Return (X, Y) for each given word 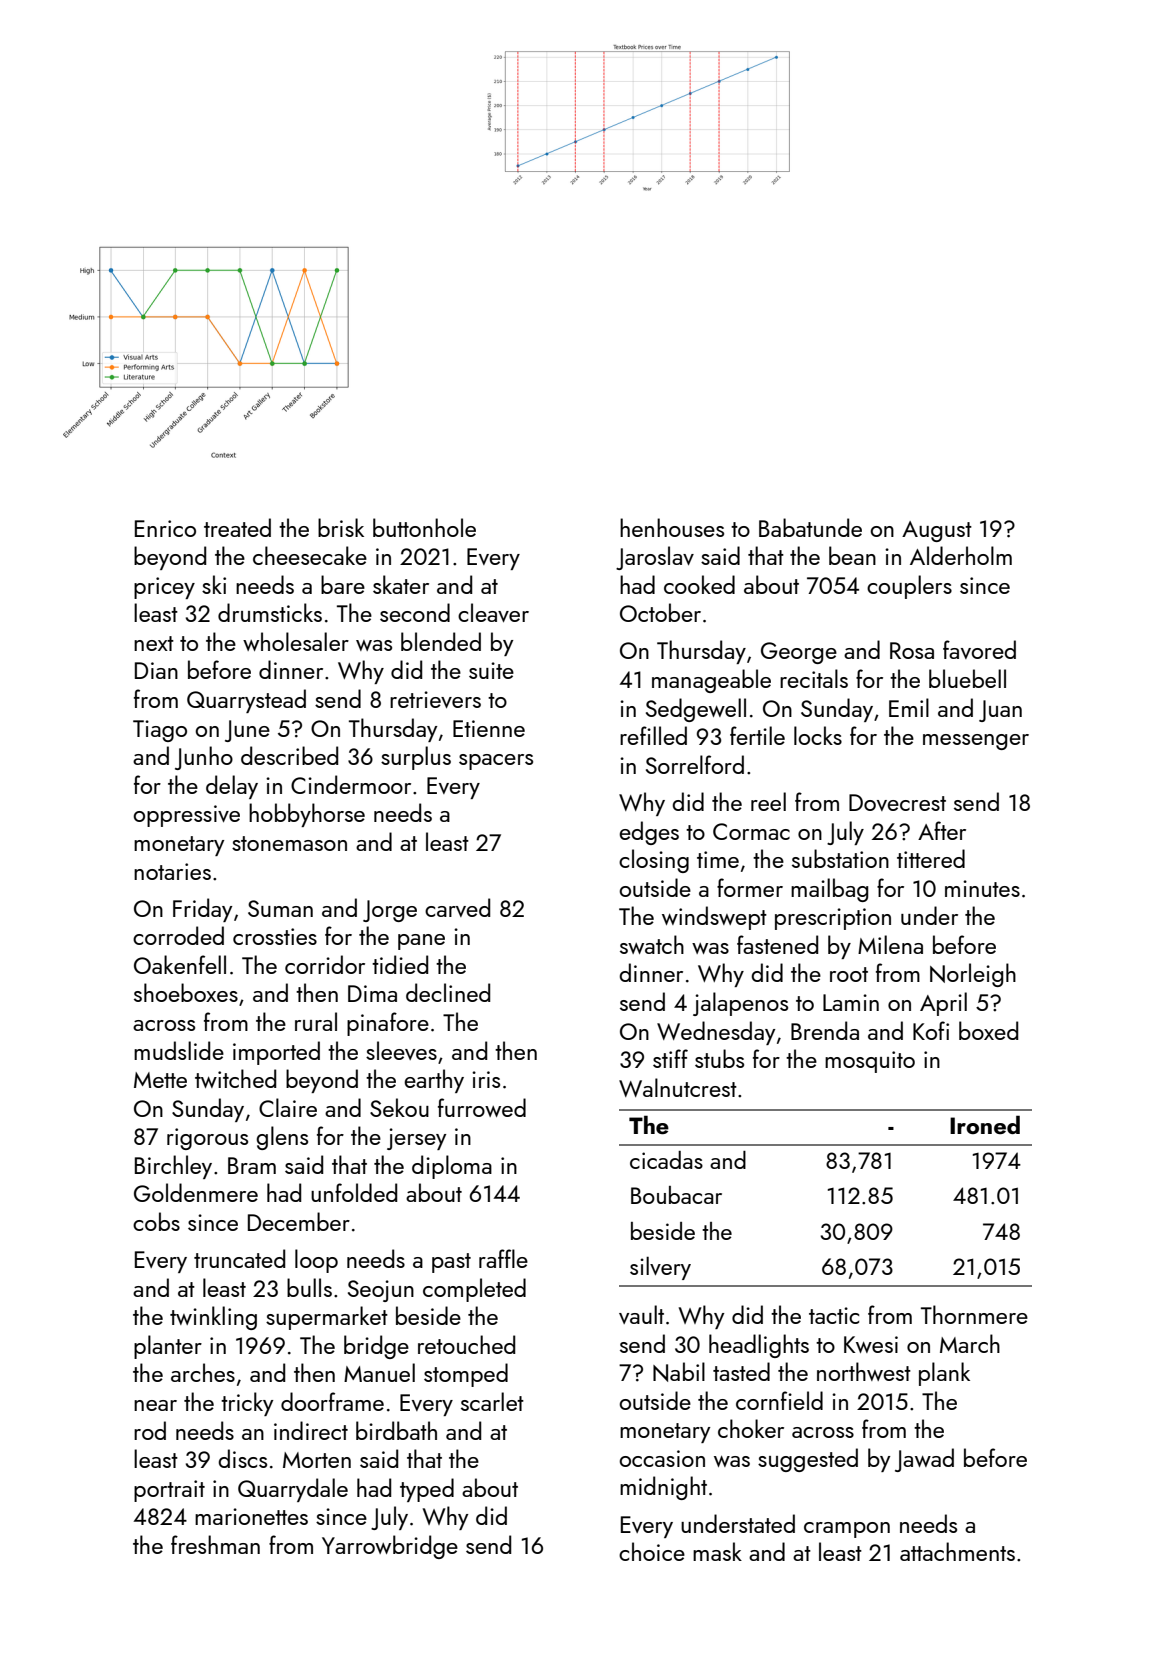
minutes (982, 888)
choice (652, 1551)
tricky (247, 1404)
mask (717, 1551)
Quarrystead (246, 701)
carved (457, 907)
